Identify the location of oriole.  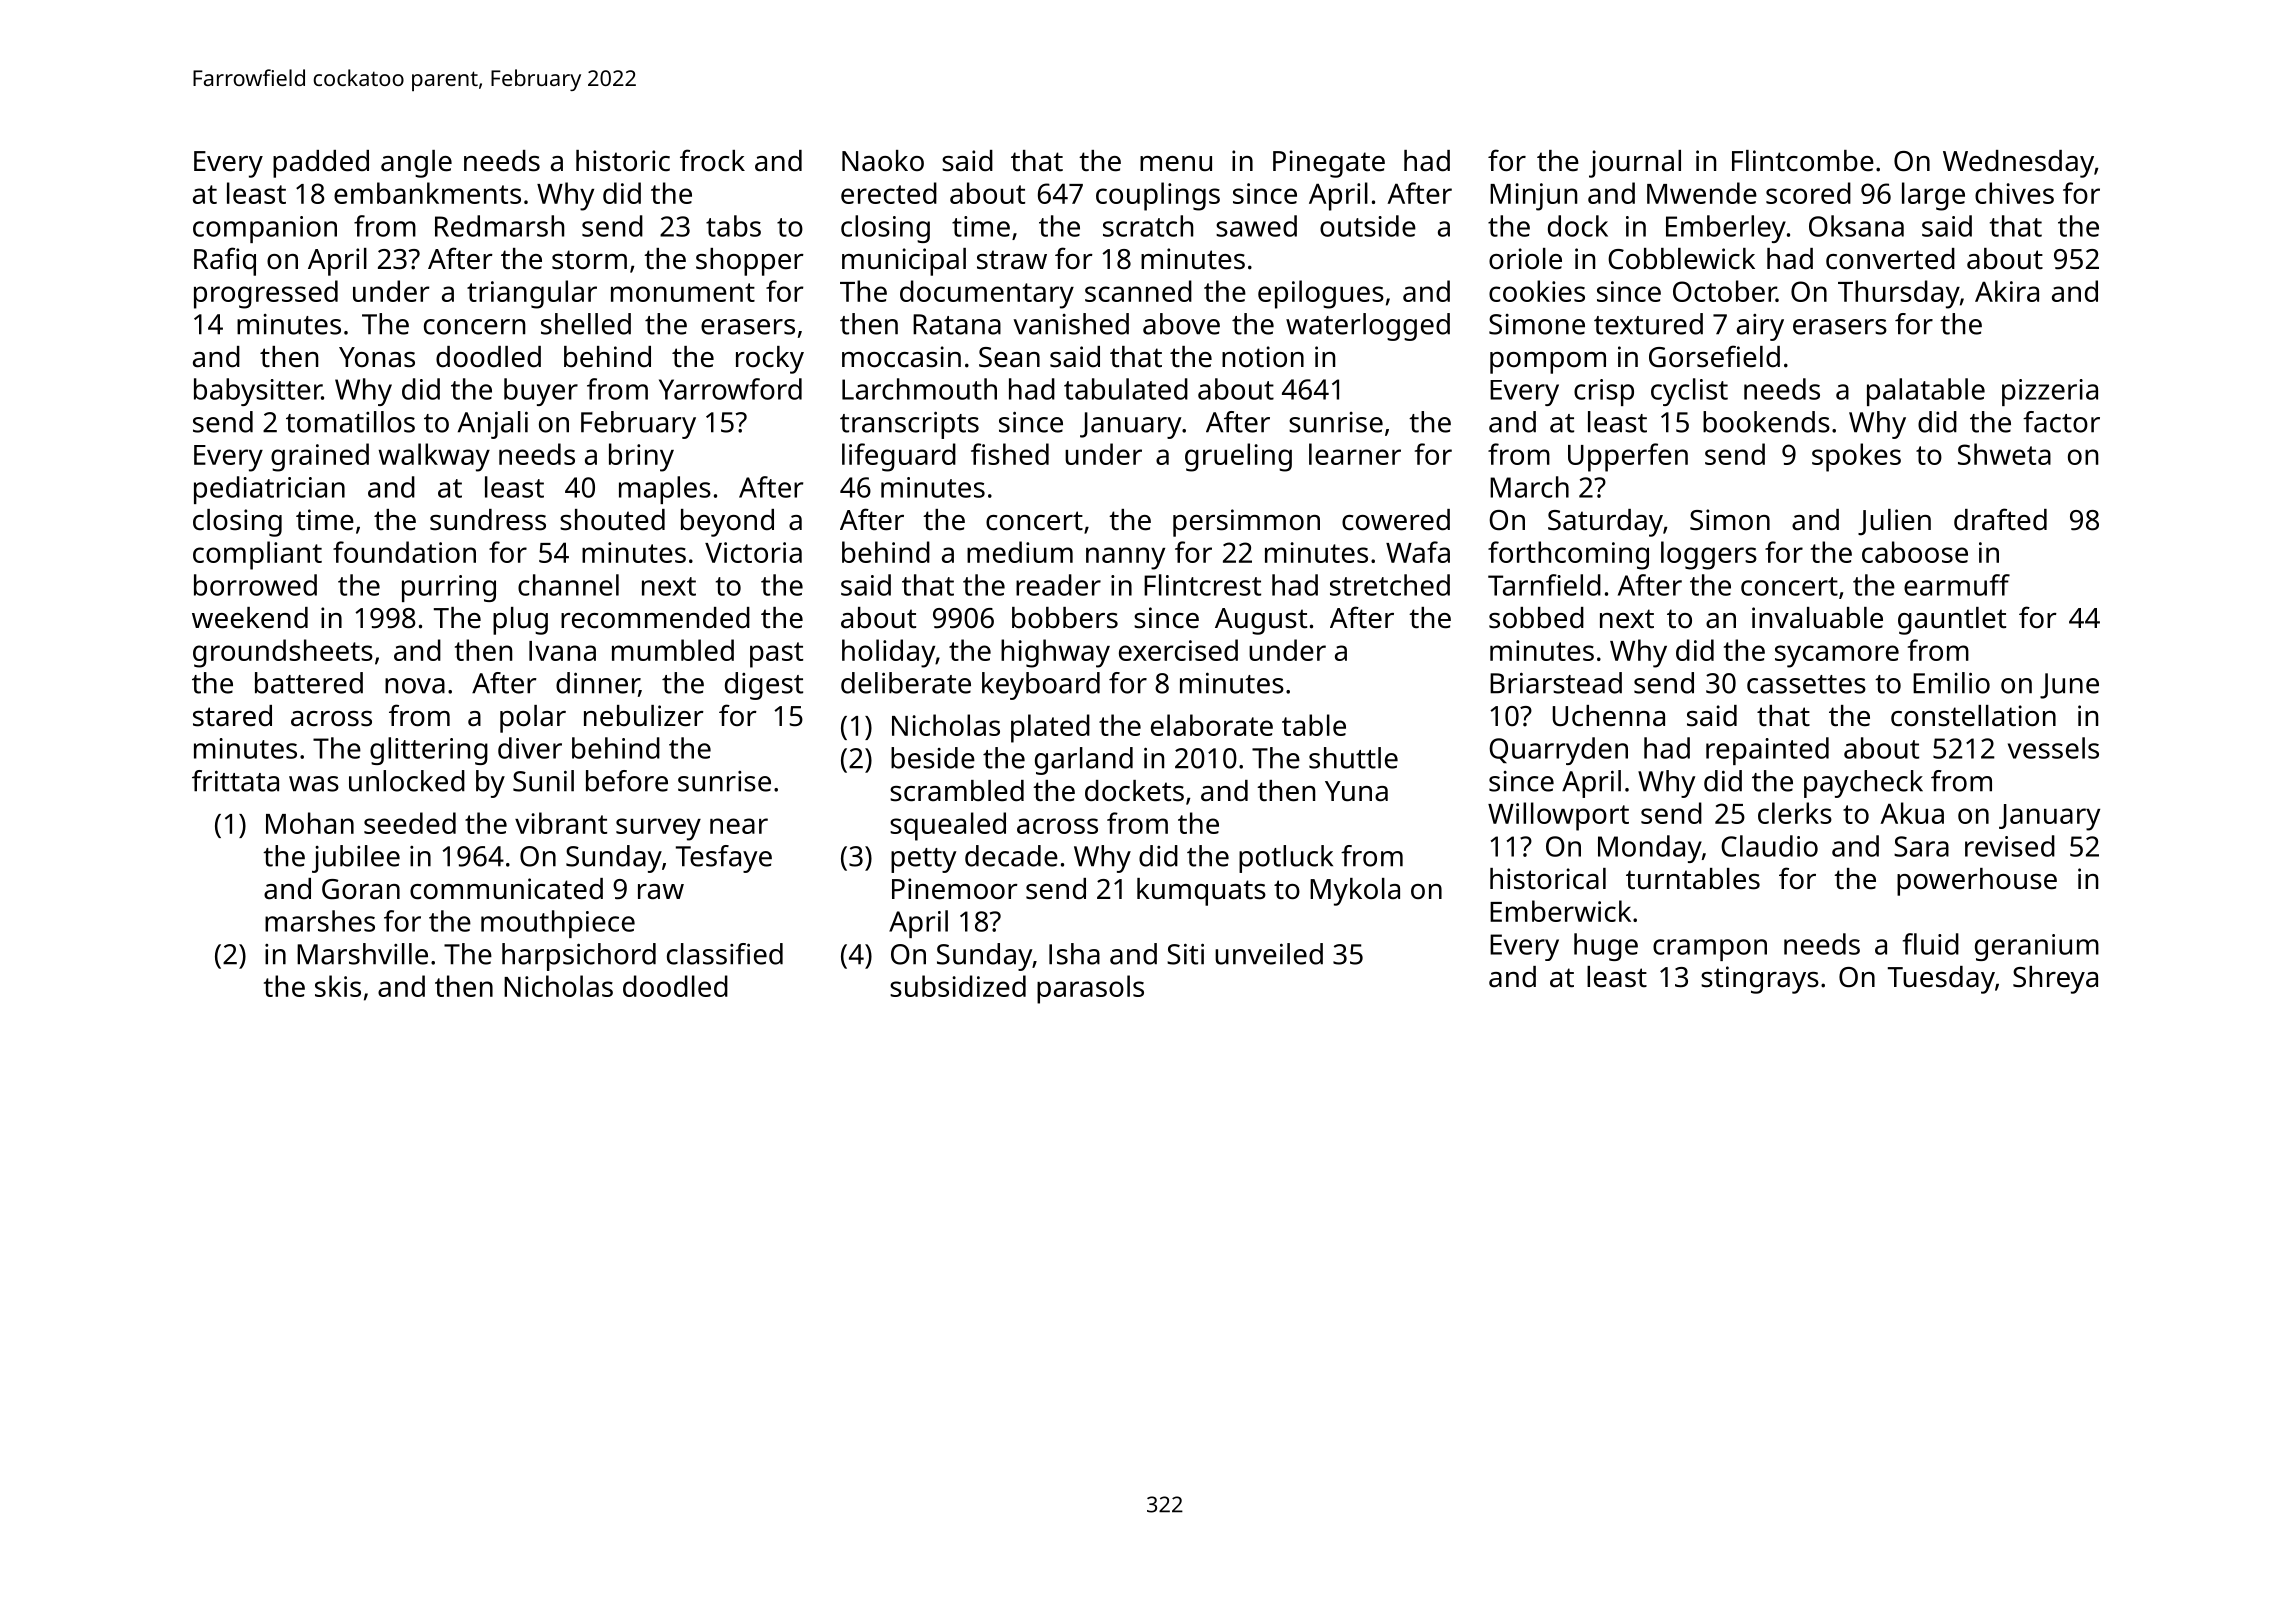
(1525, 259).
